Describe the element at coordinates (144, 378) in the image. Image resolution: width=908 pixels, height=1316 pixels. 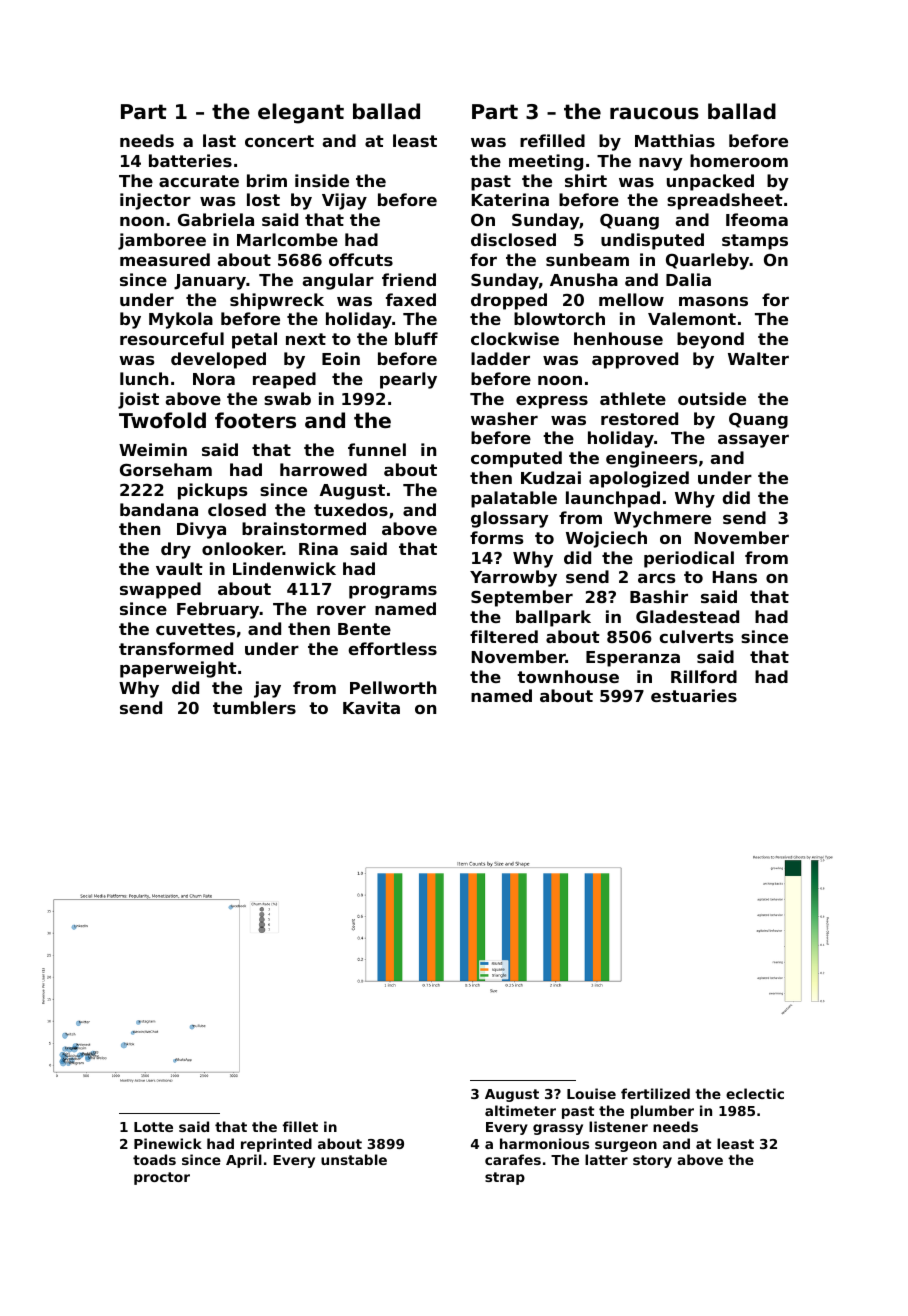
I see `lunch` at that location.
